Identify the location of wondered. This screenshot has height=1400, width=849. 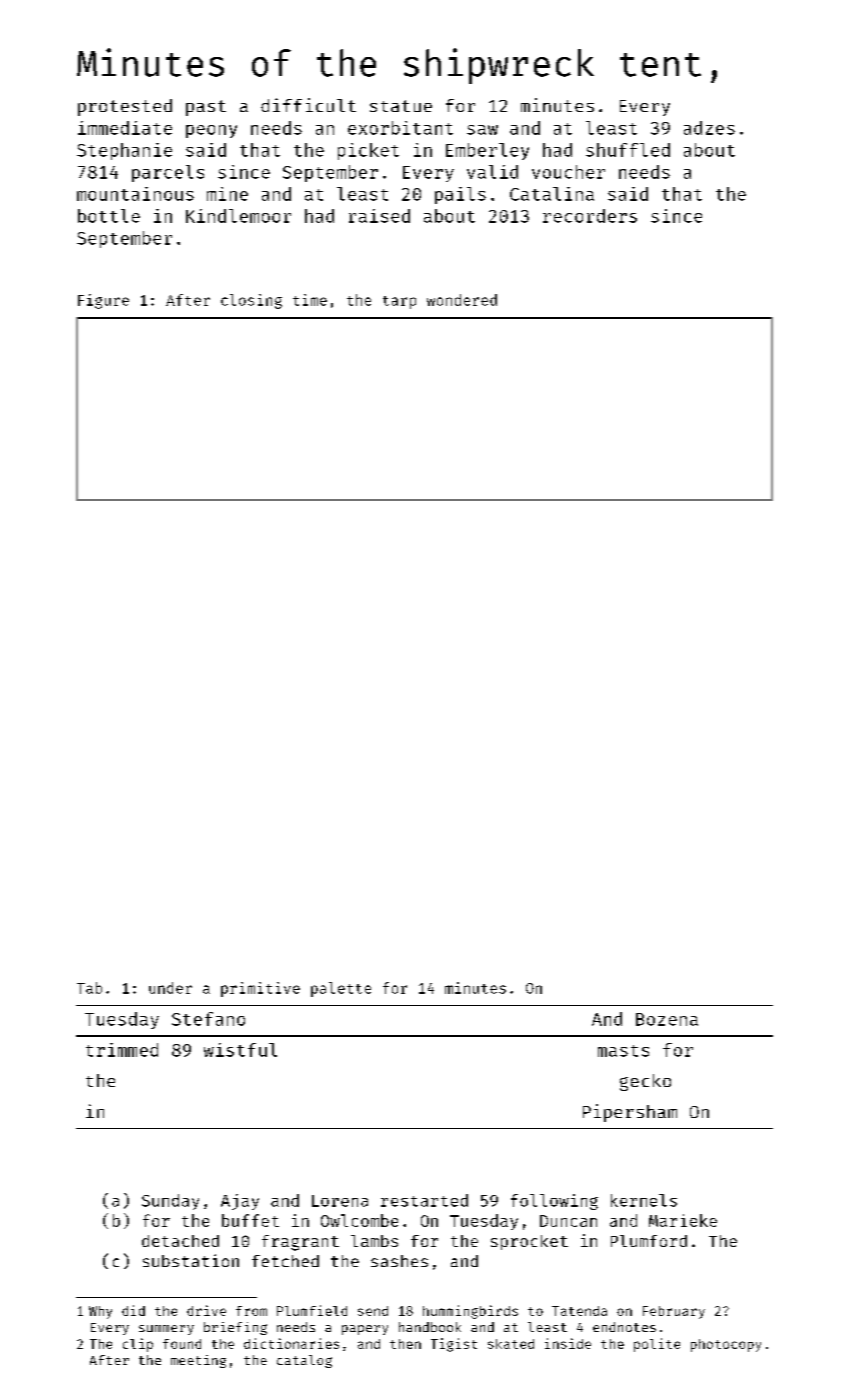
(462, 300).
